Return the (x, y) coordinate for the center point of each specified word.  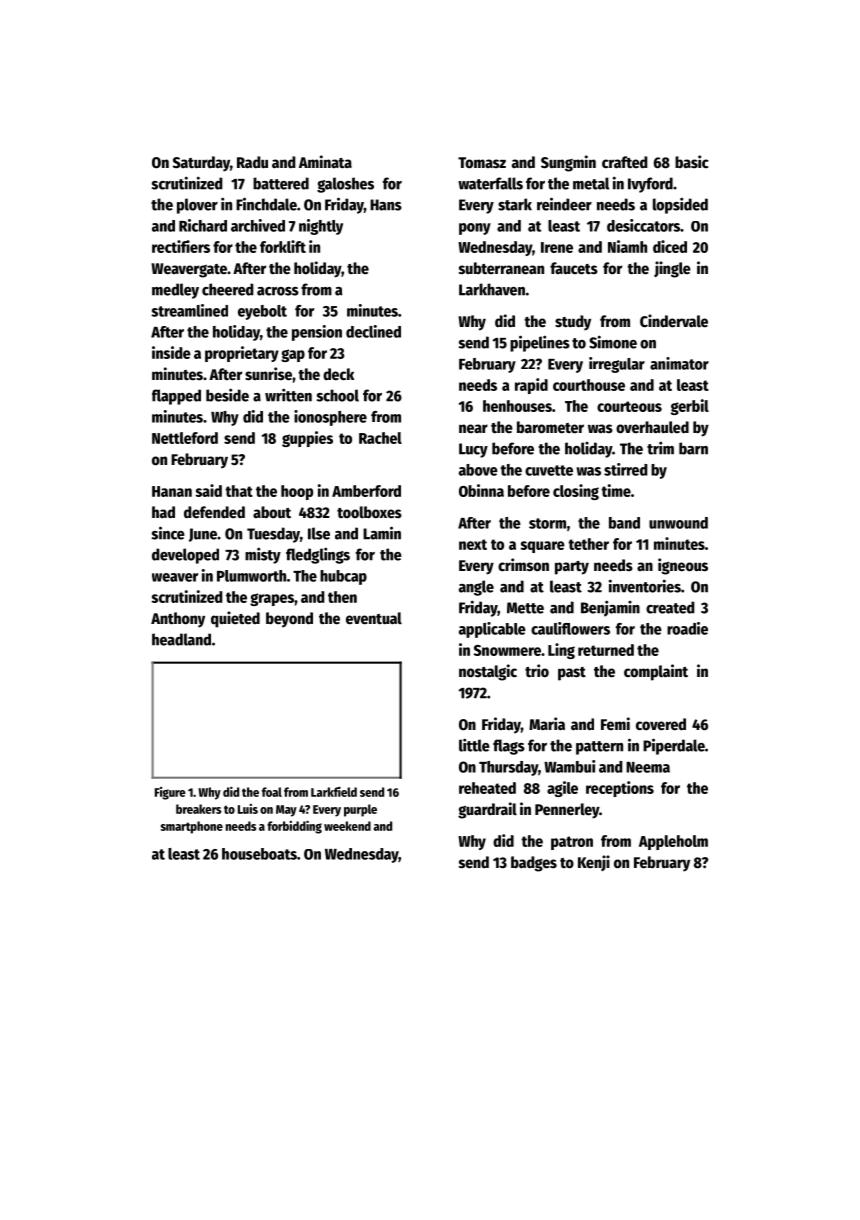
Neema (648, 767)
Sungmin (568, 163)
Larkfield (334, 791)
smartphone (192, 827)
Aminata (325, 161)
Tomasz (482, 163)
